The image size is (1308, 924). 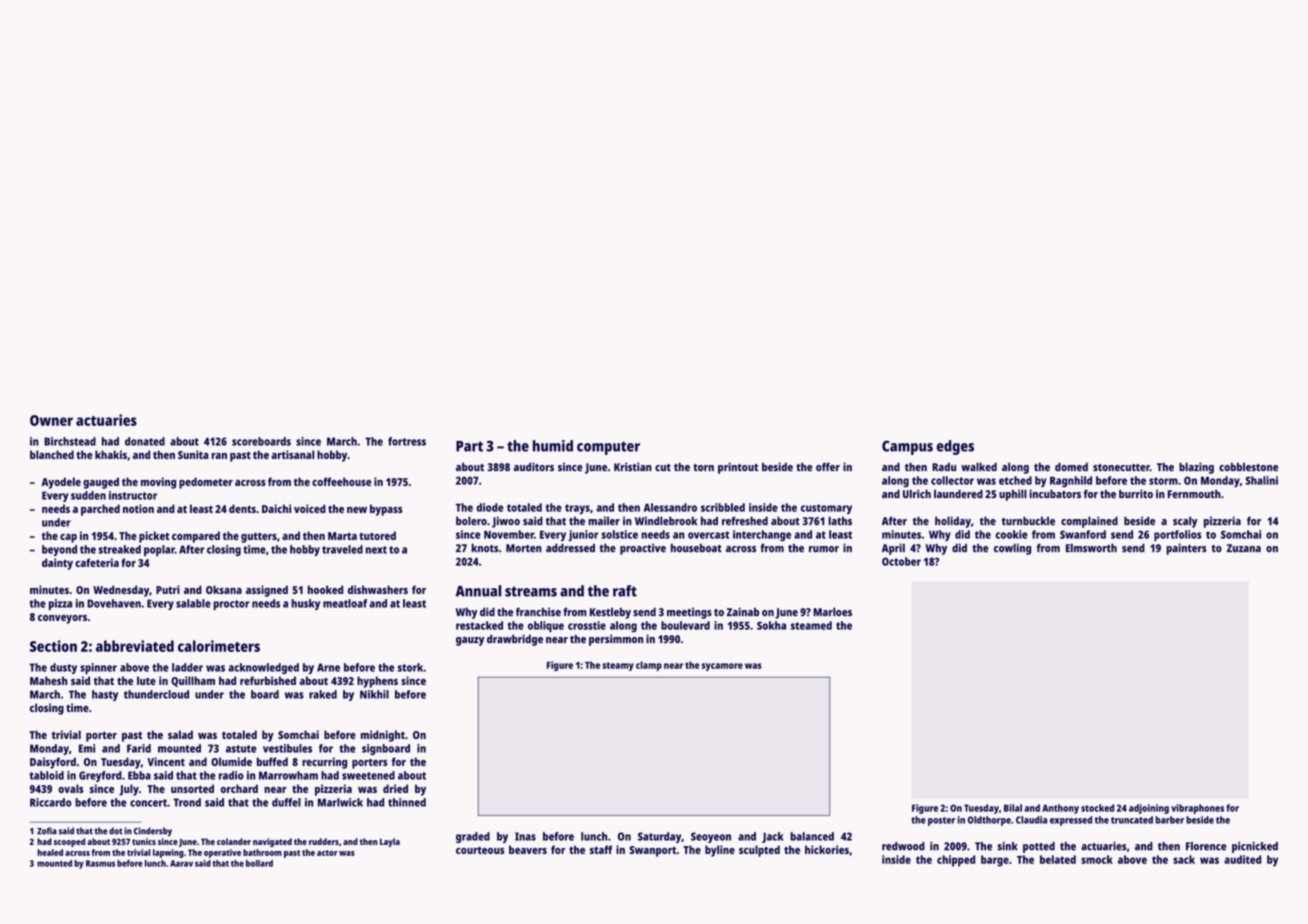 What do you see at coordinates (259, 863) in the screenshot?
I see `bollard` at bounding box center [259, 863].
